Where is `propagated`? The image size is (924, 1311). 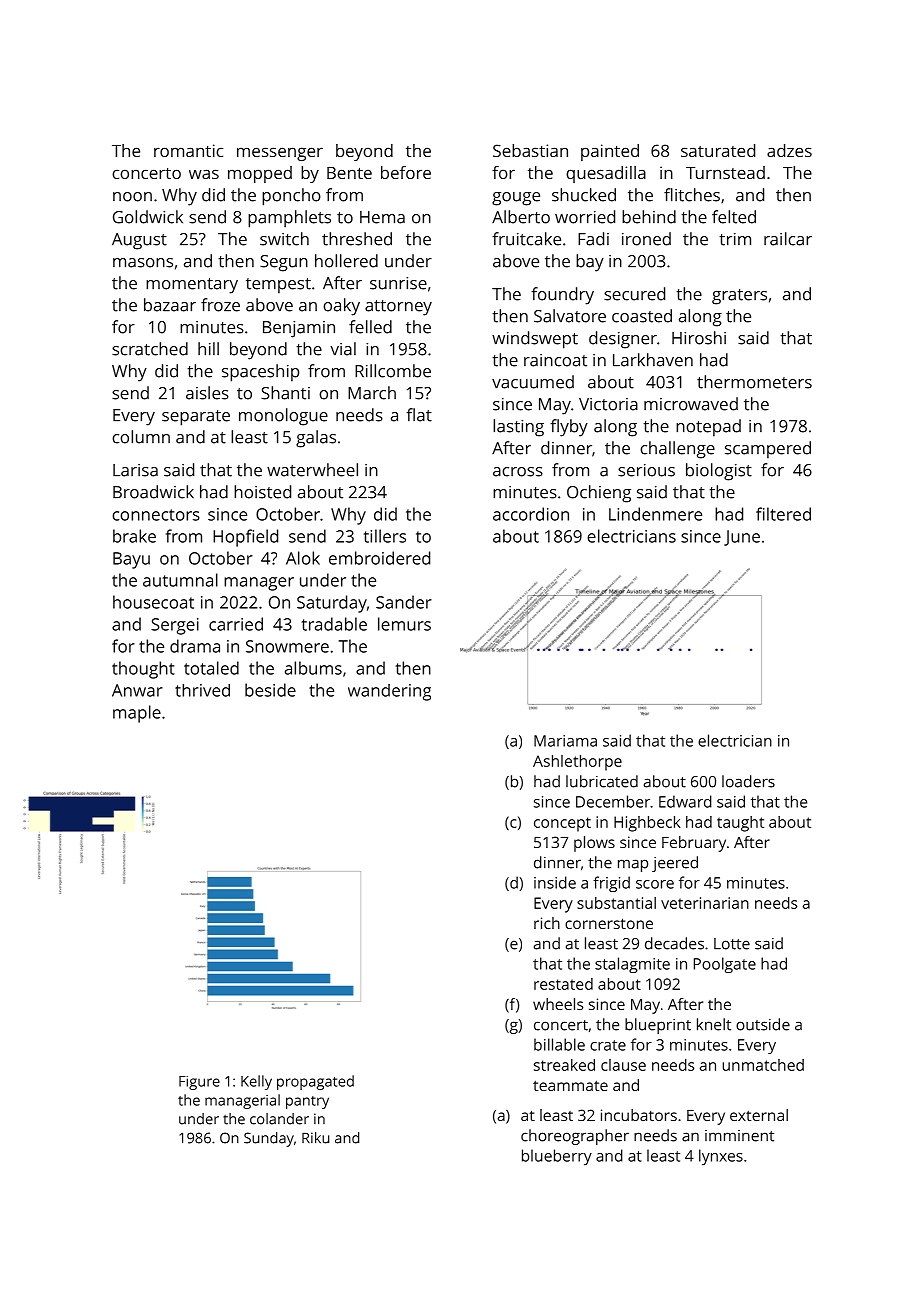 propagated is located at coordinates (315, 1082).
